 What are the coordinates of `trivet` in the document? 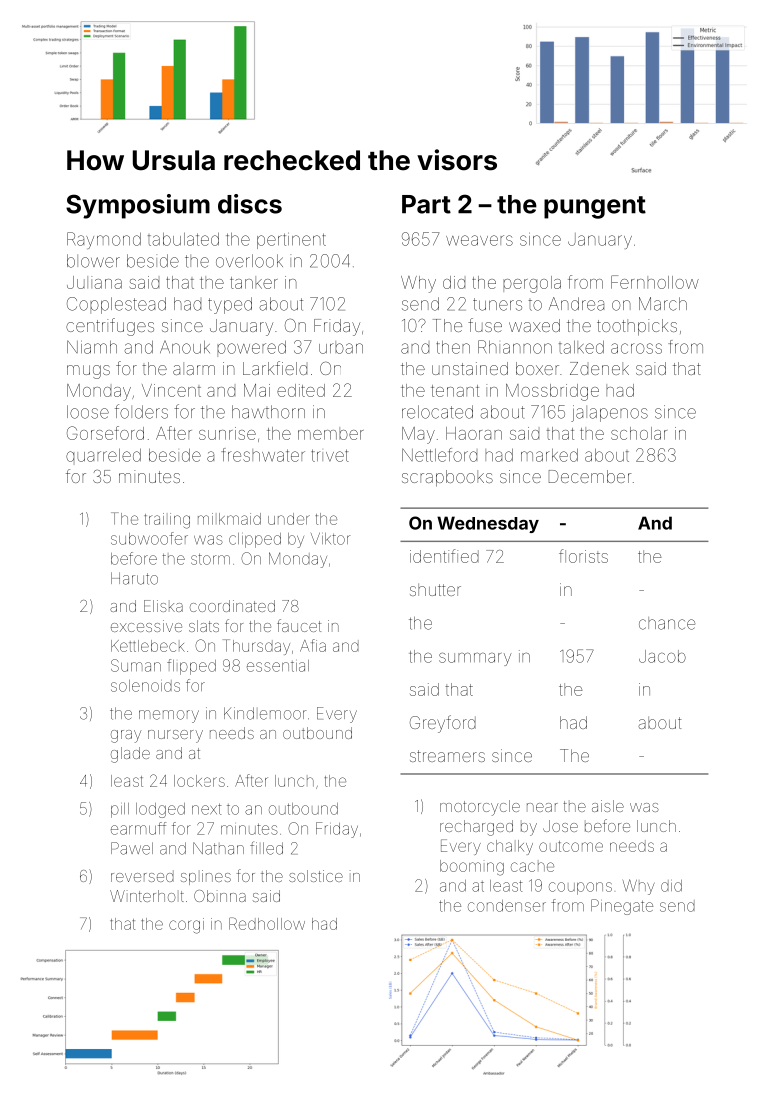 It's located at (330, 455).
